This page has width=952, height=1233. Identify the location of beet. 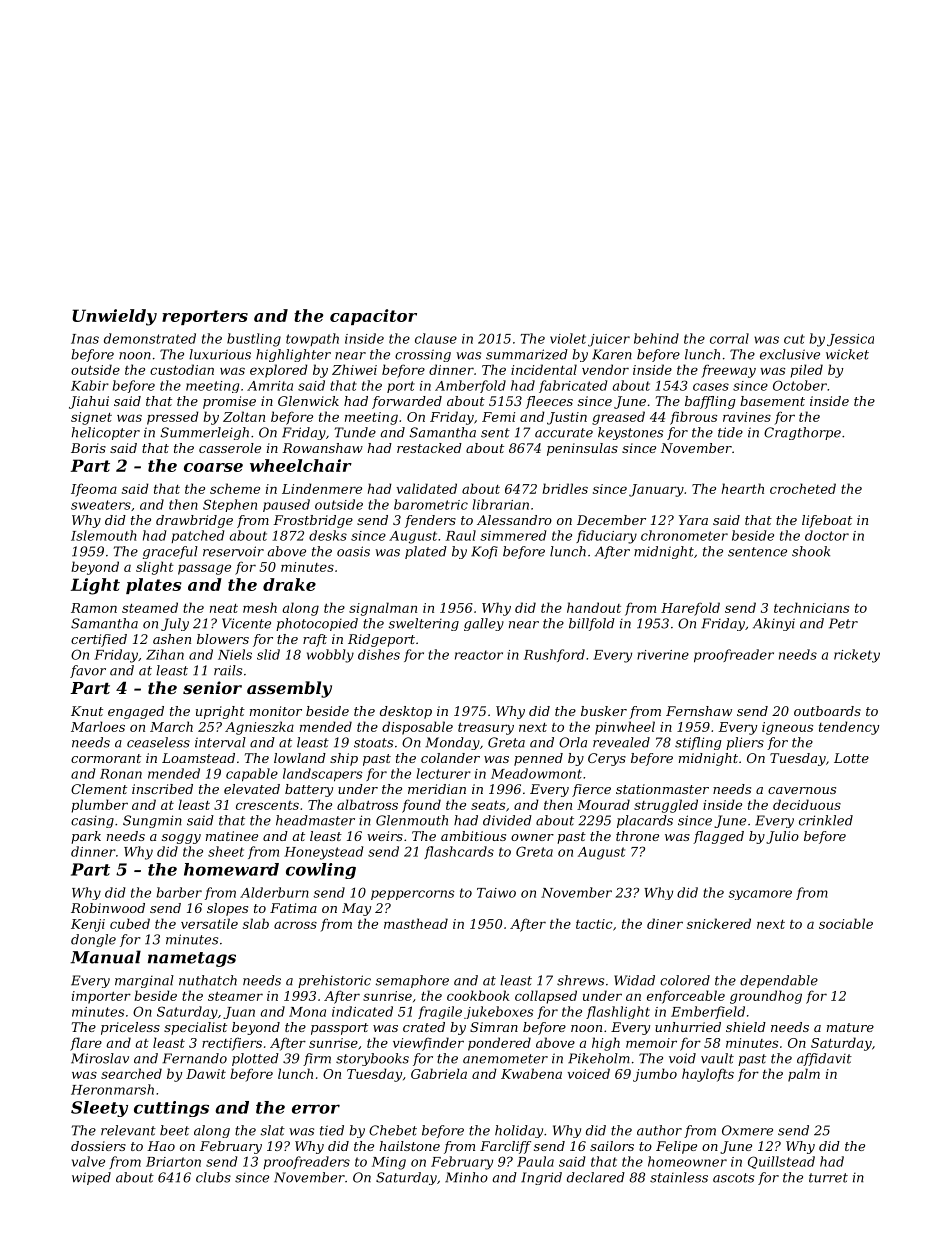
(174, 1130).
